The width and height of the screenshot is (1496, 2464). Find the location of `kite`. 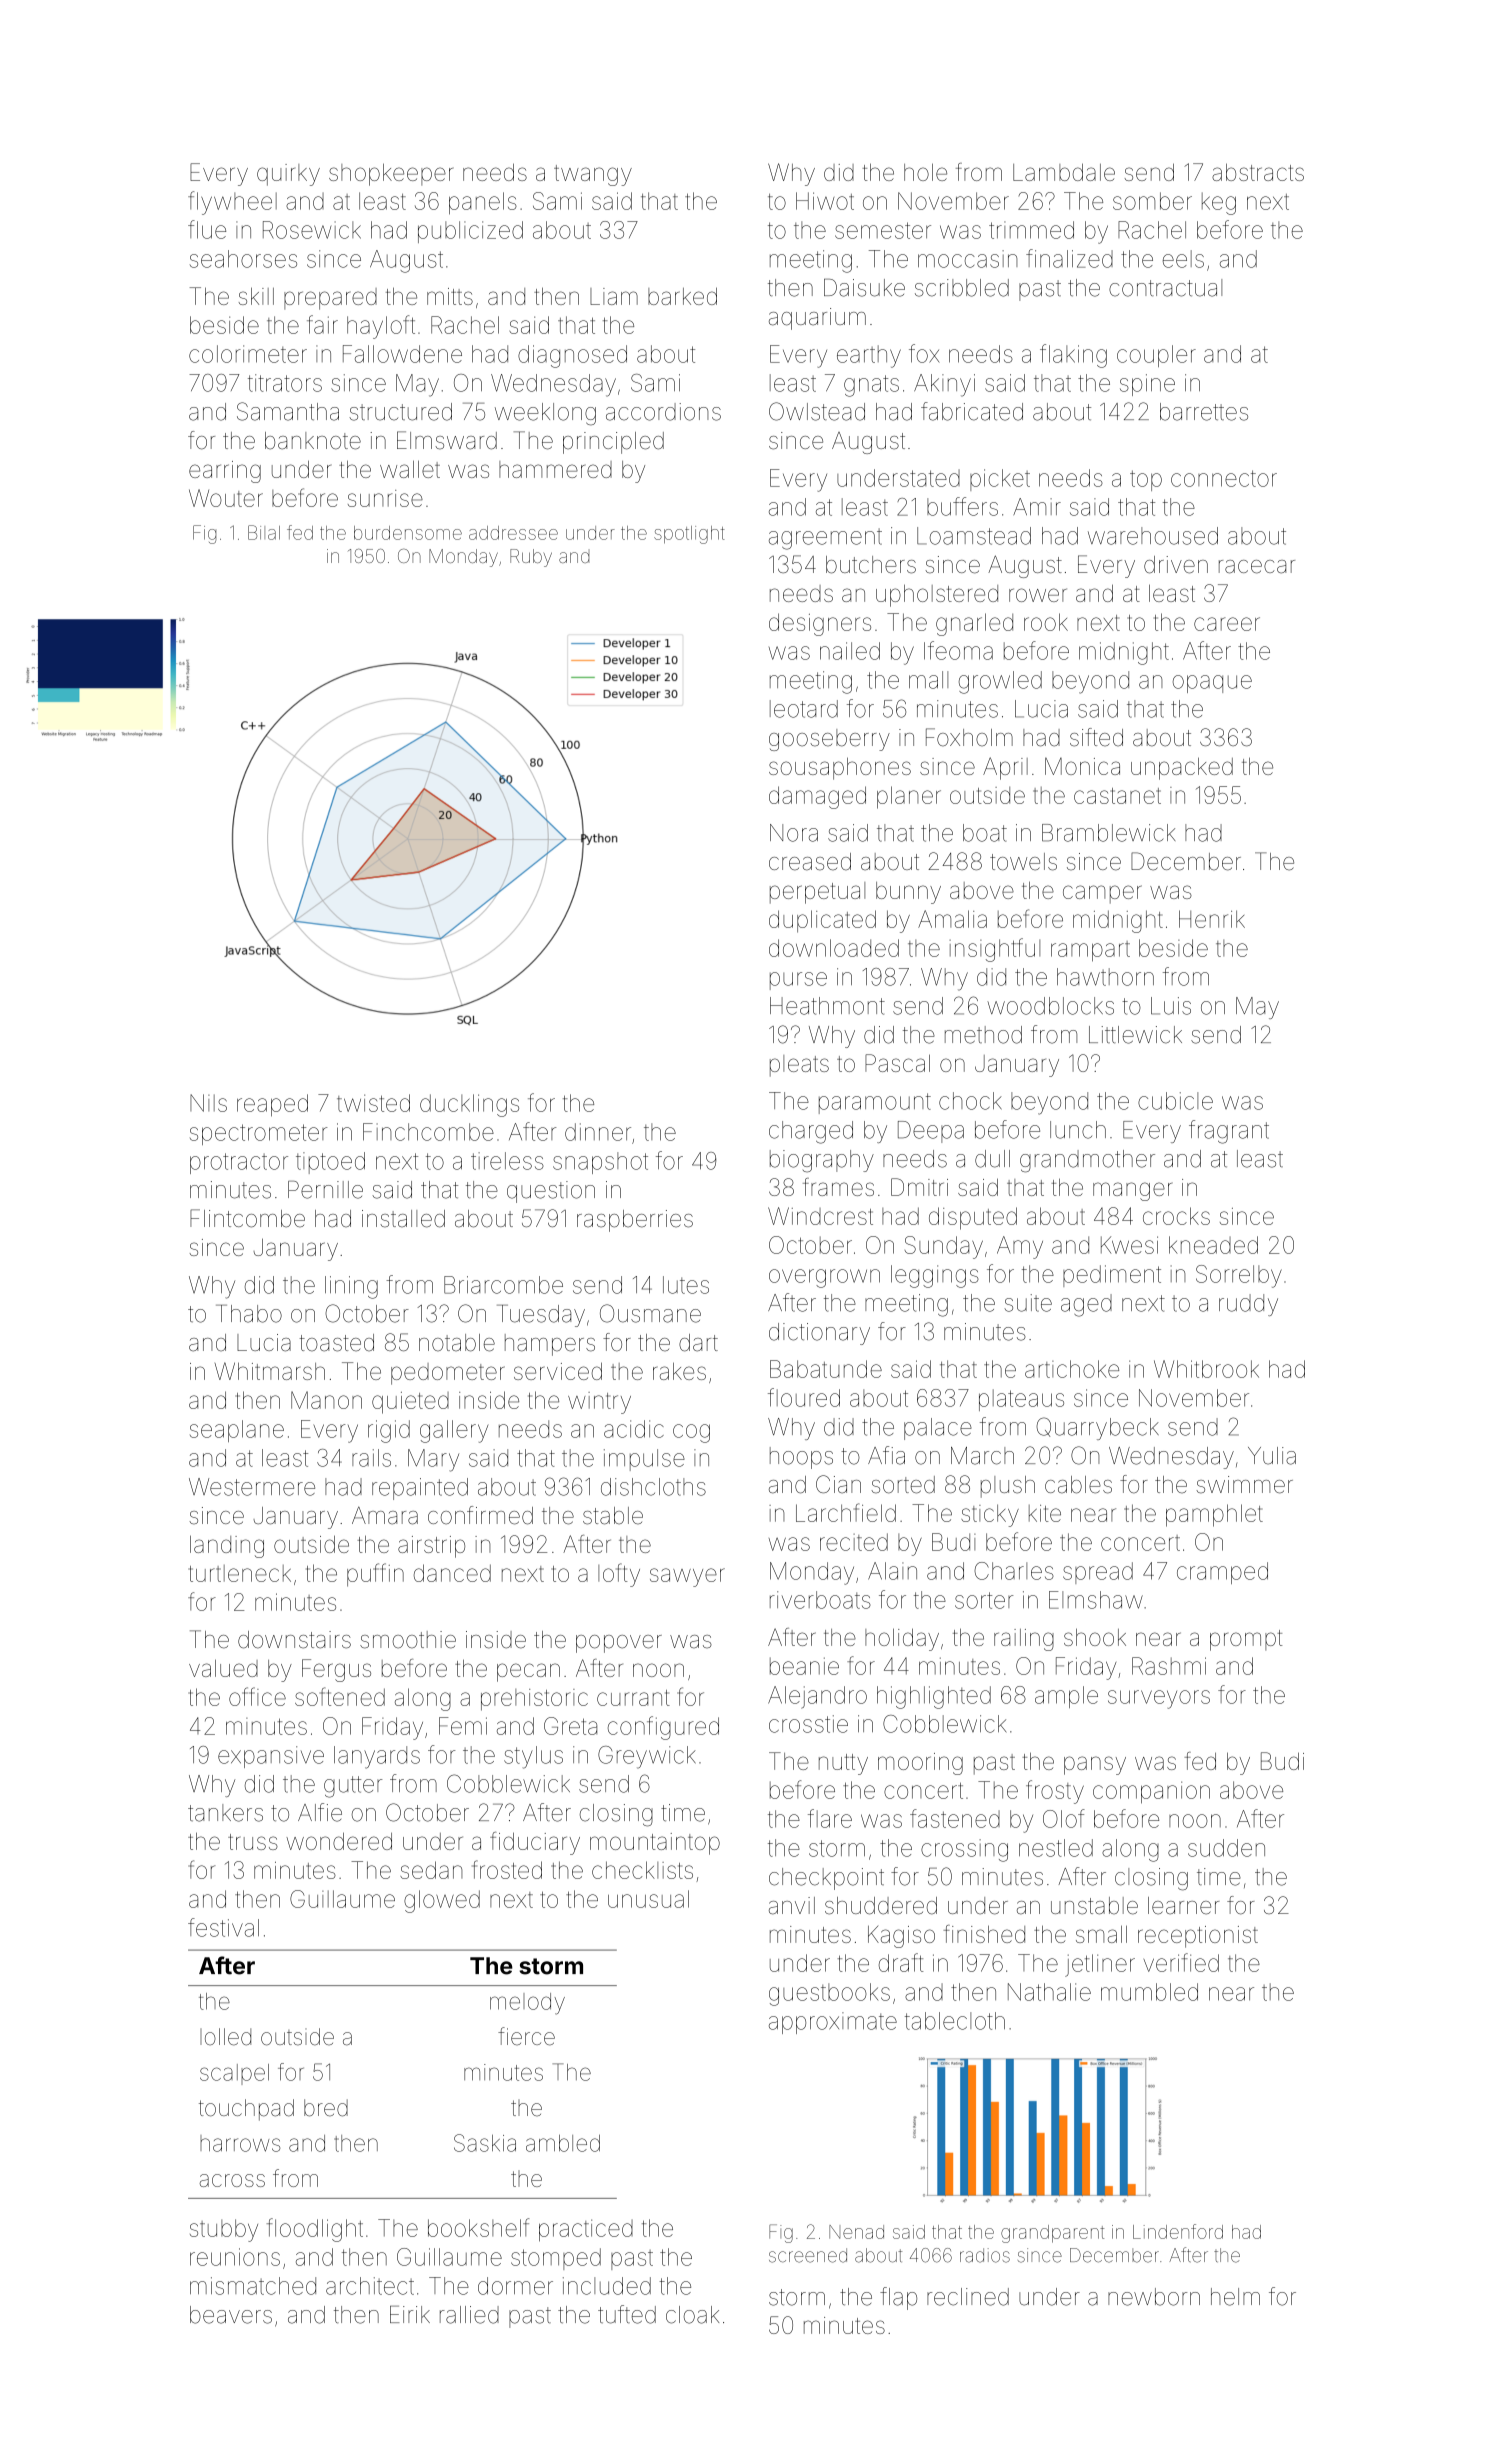

kite is located at coordinates (1045, 1513).
